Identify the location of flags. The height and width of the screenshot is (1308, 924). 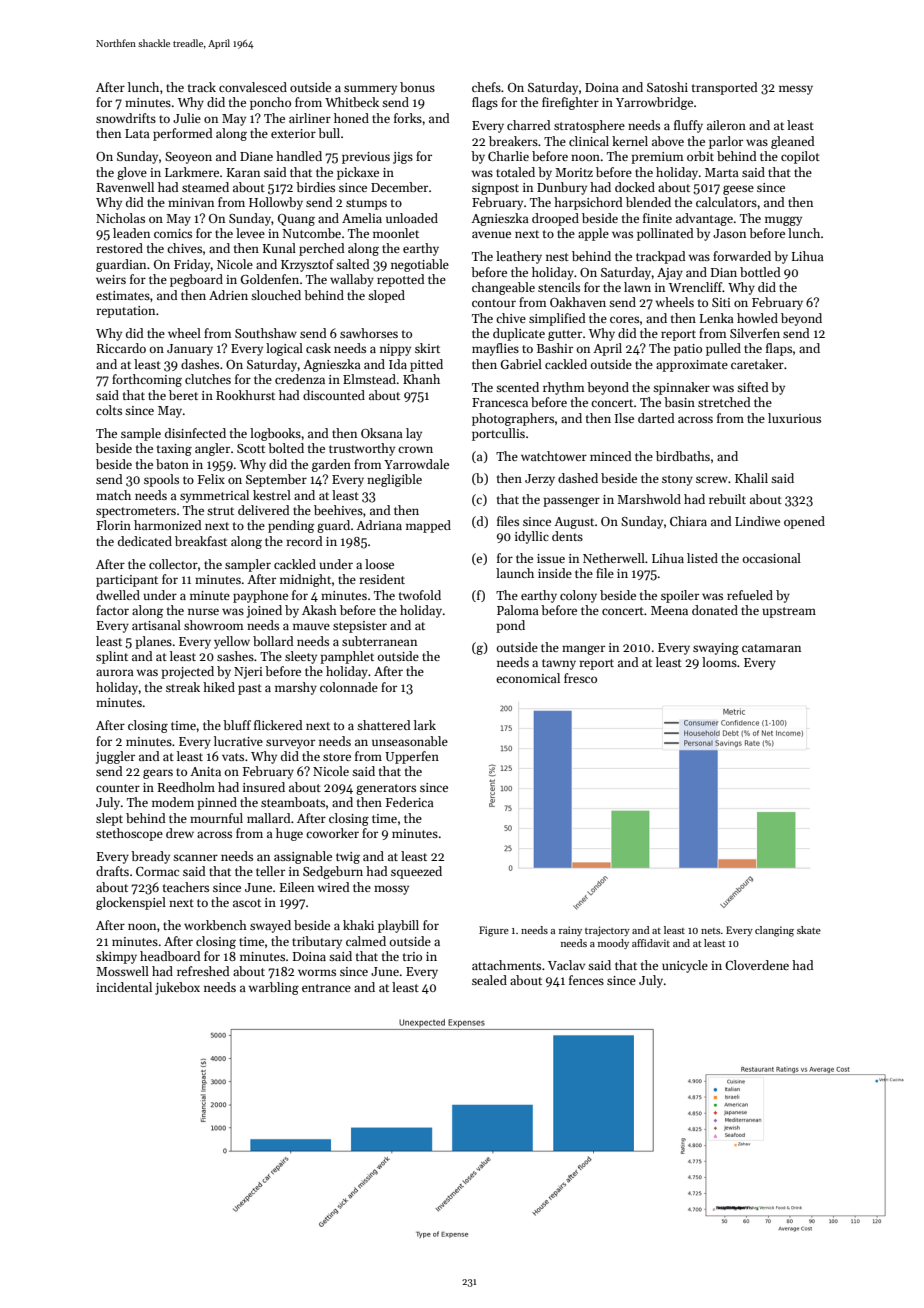
(485, 103).
